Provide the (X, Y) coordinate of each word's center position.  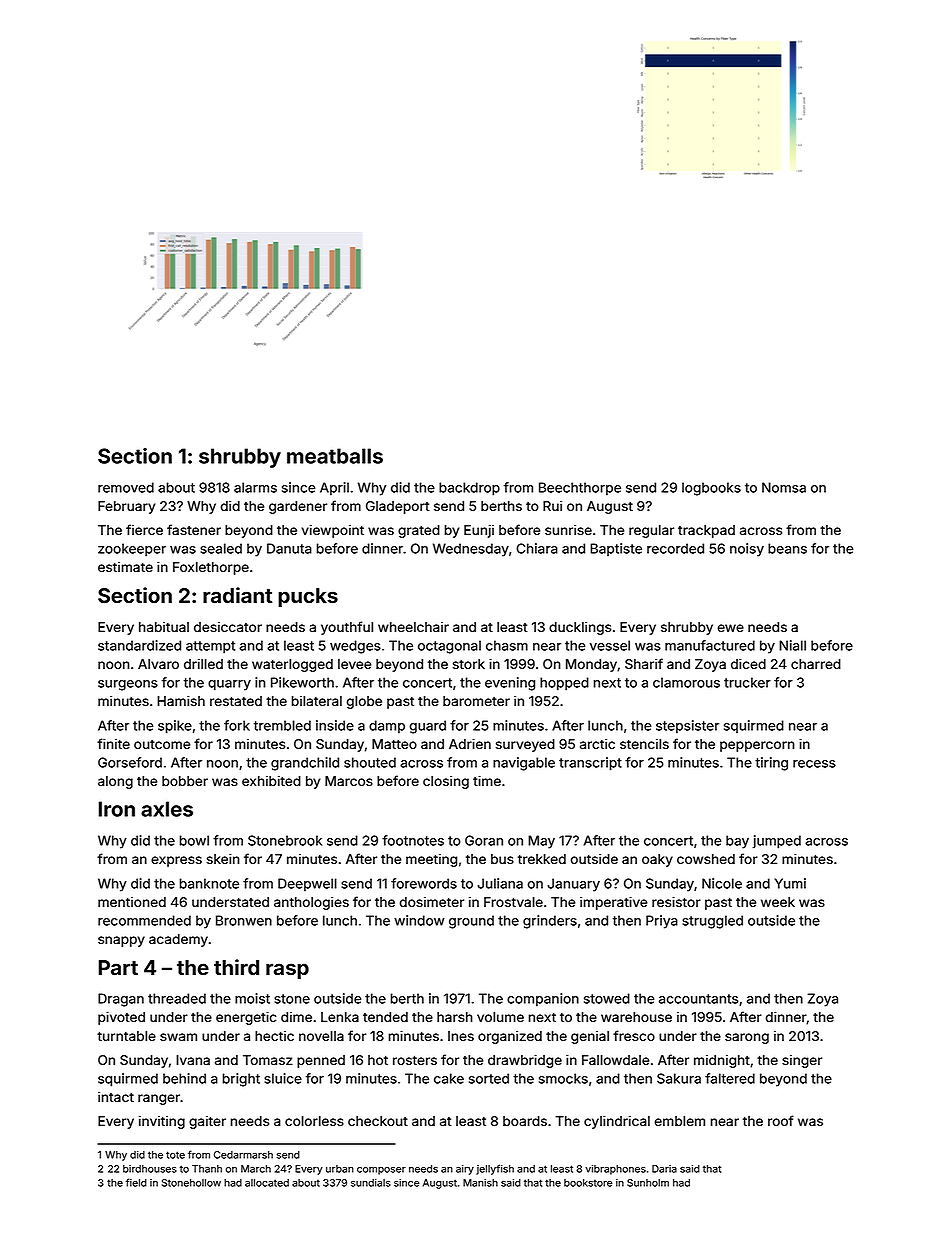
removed (126, 487)
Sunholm (648, 1183)
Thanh (207, 1169)
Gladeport (398, 507)
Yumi (790, 883)
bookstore (588, 1183)
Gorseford (130, 762)
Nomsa (784, 487)
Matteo (394, 744)
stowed (607, 998)
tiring (771, 764)
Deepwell (307, 885)
